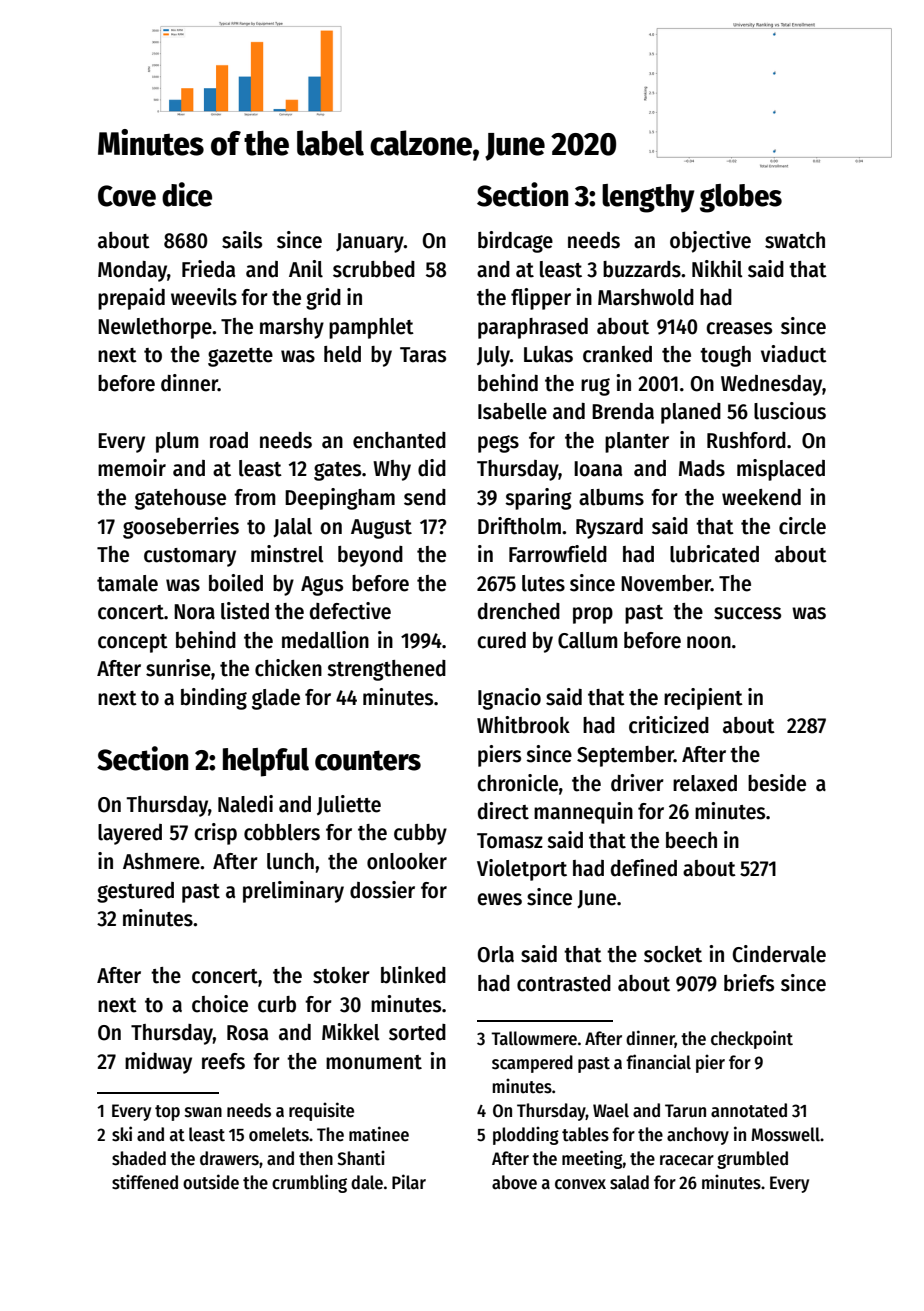 The width and height of the screenshot is (924, 1311). Describe the element at coordinates (306, 269) in the screenshot. I see `Anil` at that location.
